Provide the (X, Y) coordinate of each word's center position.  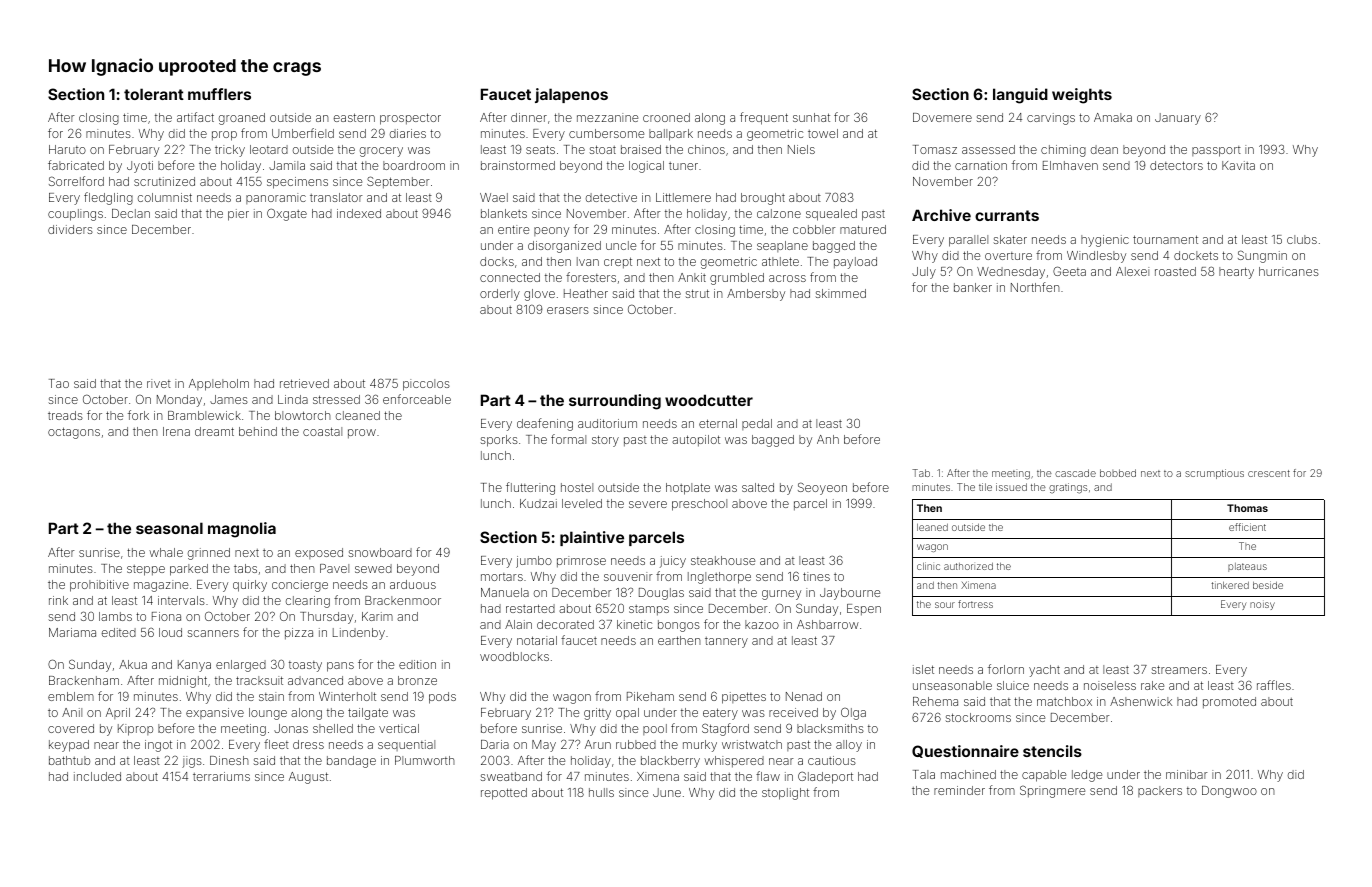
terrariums (221, 776)
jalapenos (571, 95)
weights (1082, 96)
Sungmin (1262, 256)
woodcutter (709, 400)
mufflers (219, 94)
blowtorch (303, 415)
